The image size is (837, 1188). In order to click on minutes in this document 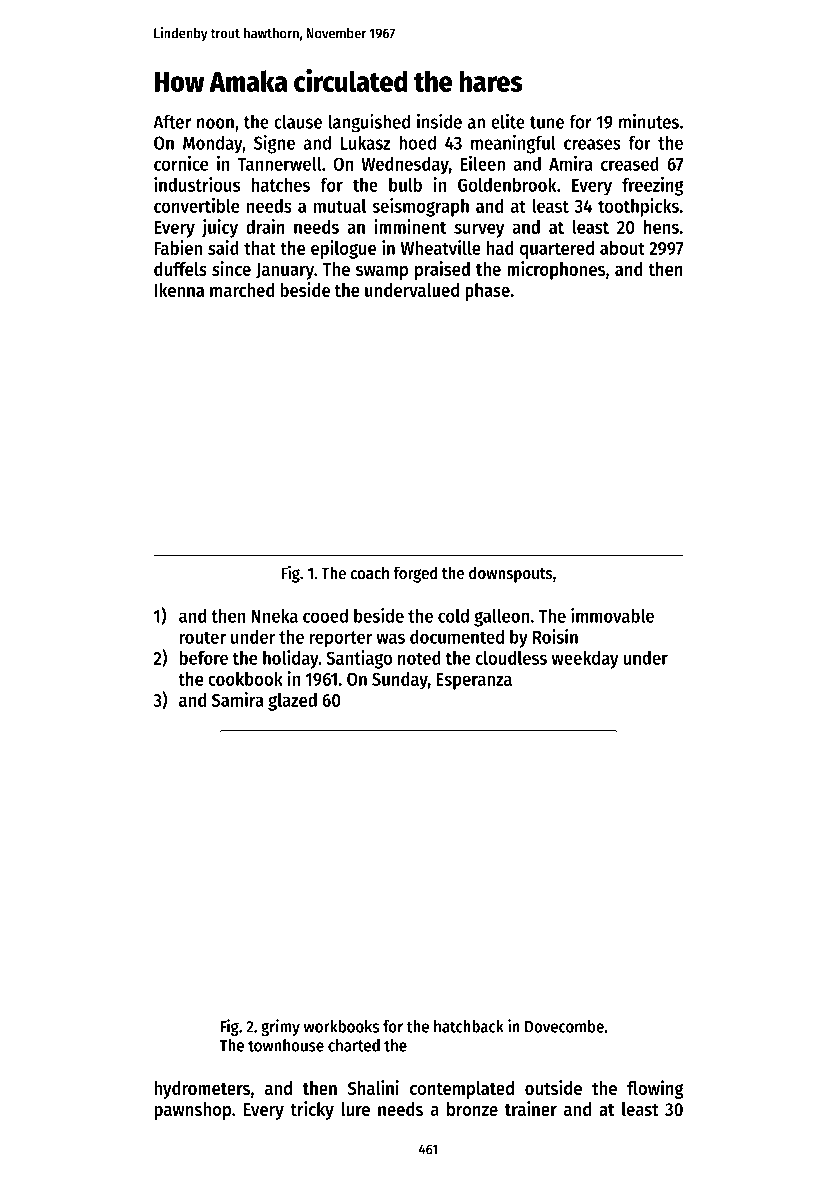, I will do `click(649, 121)`.
